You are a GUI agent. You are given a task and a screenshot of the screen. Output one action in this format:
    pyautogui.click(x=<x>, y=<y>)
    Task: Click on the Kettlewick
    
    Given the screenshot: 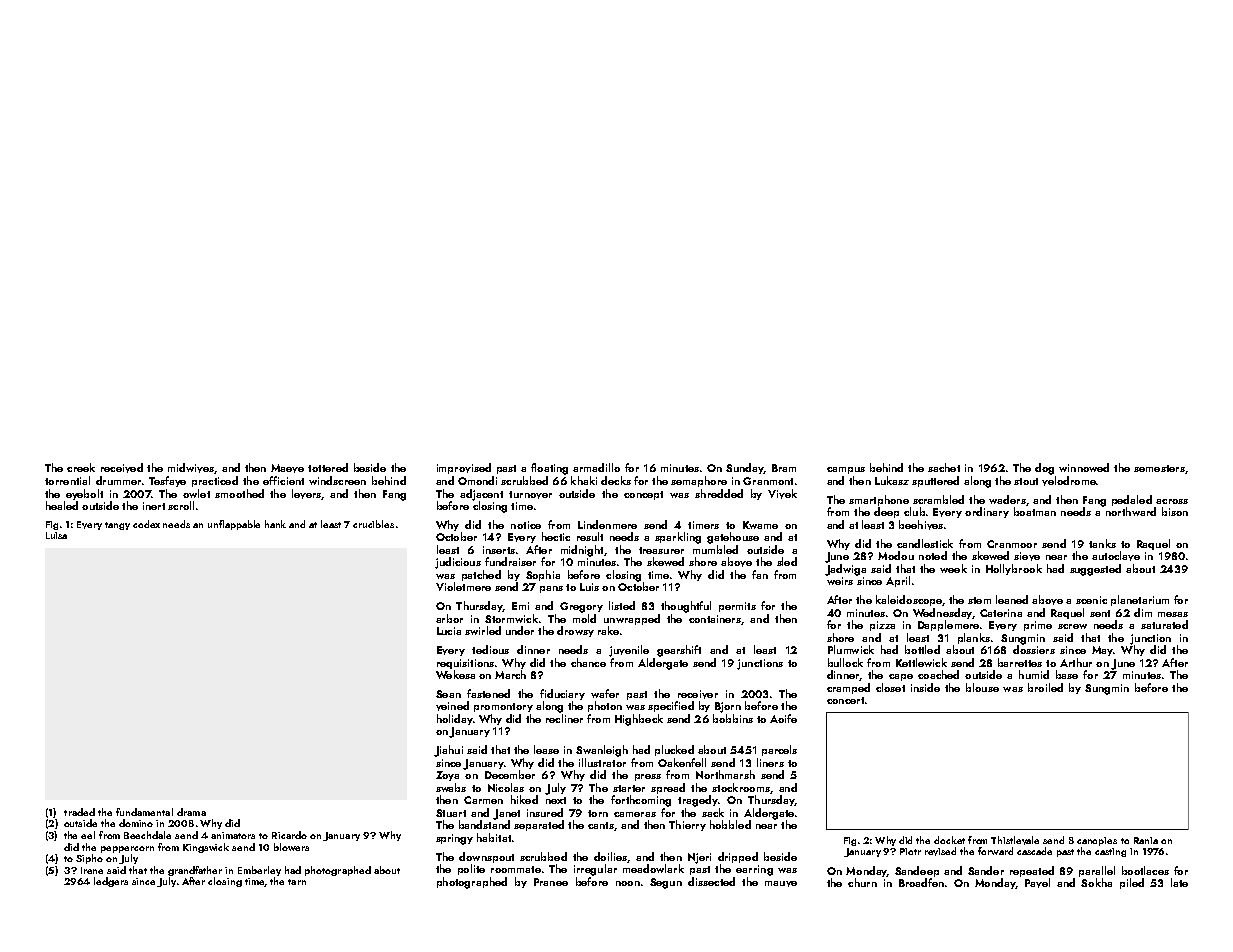 What is the action you would take?
    pyautogui.click(x=921, y=662)
